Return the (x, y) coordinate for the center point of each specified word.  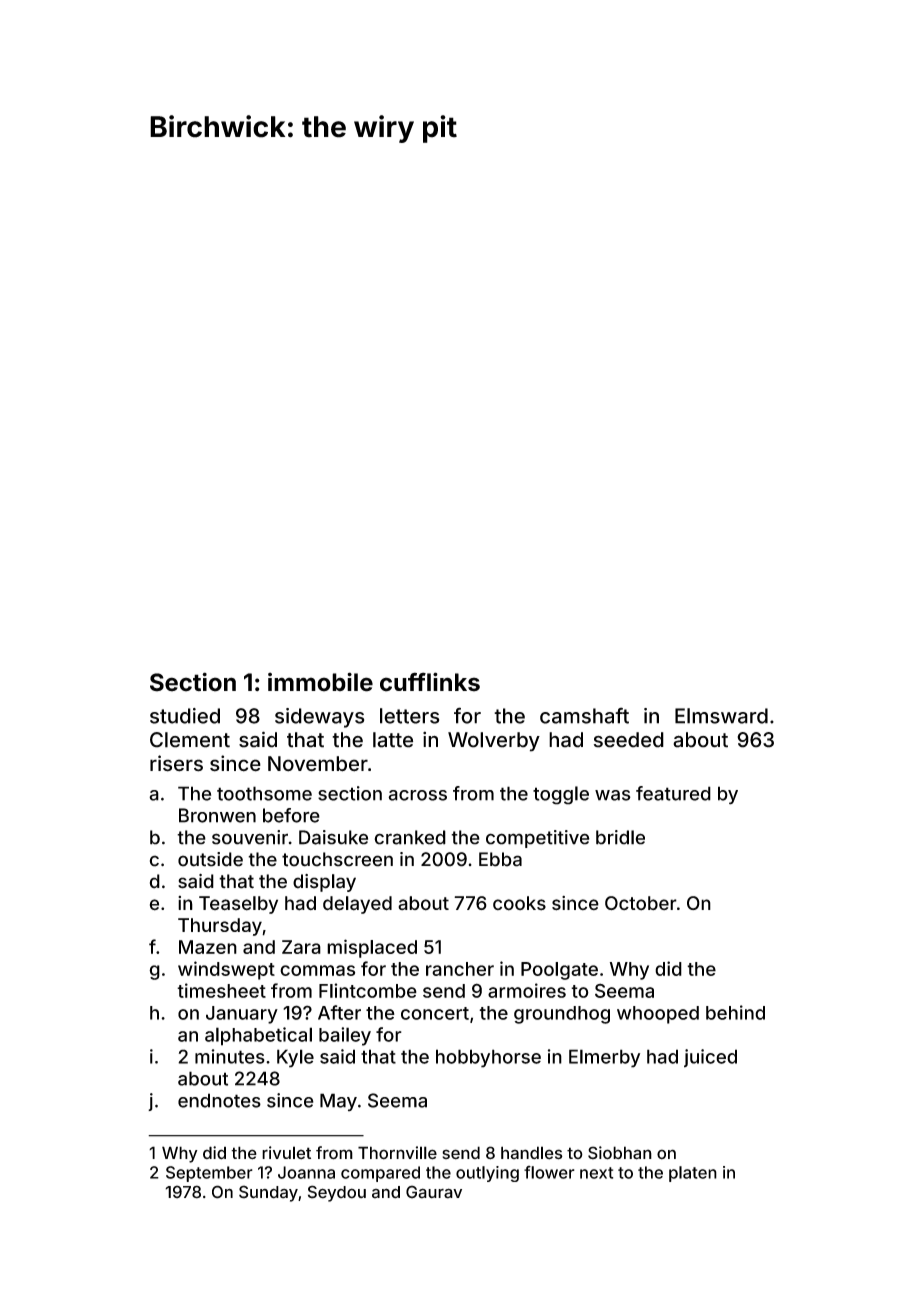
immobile (320, 682)
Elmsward (721, 716)
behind (735, 1012)
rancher (460, 969)
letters (409, 716)
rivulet (286, 1153)
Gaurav (434, 1192)
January (242, 1015)
